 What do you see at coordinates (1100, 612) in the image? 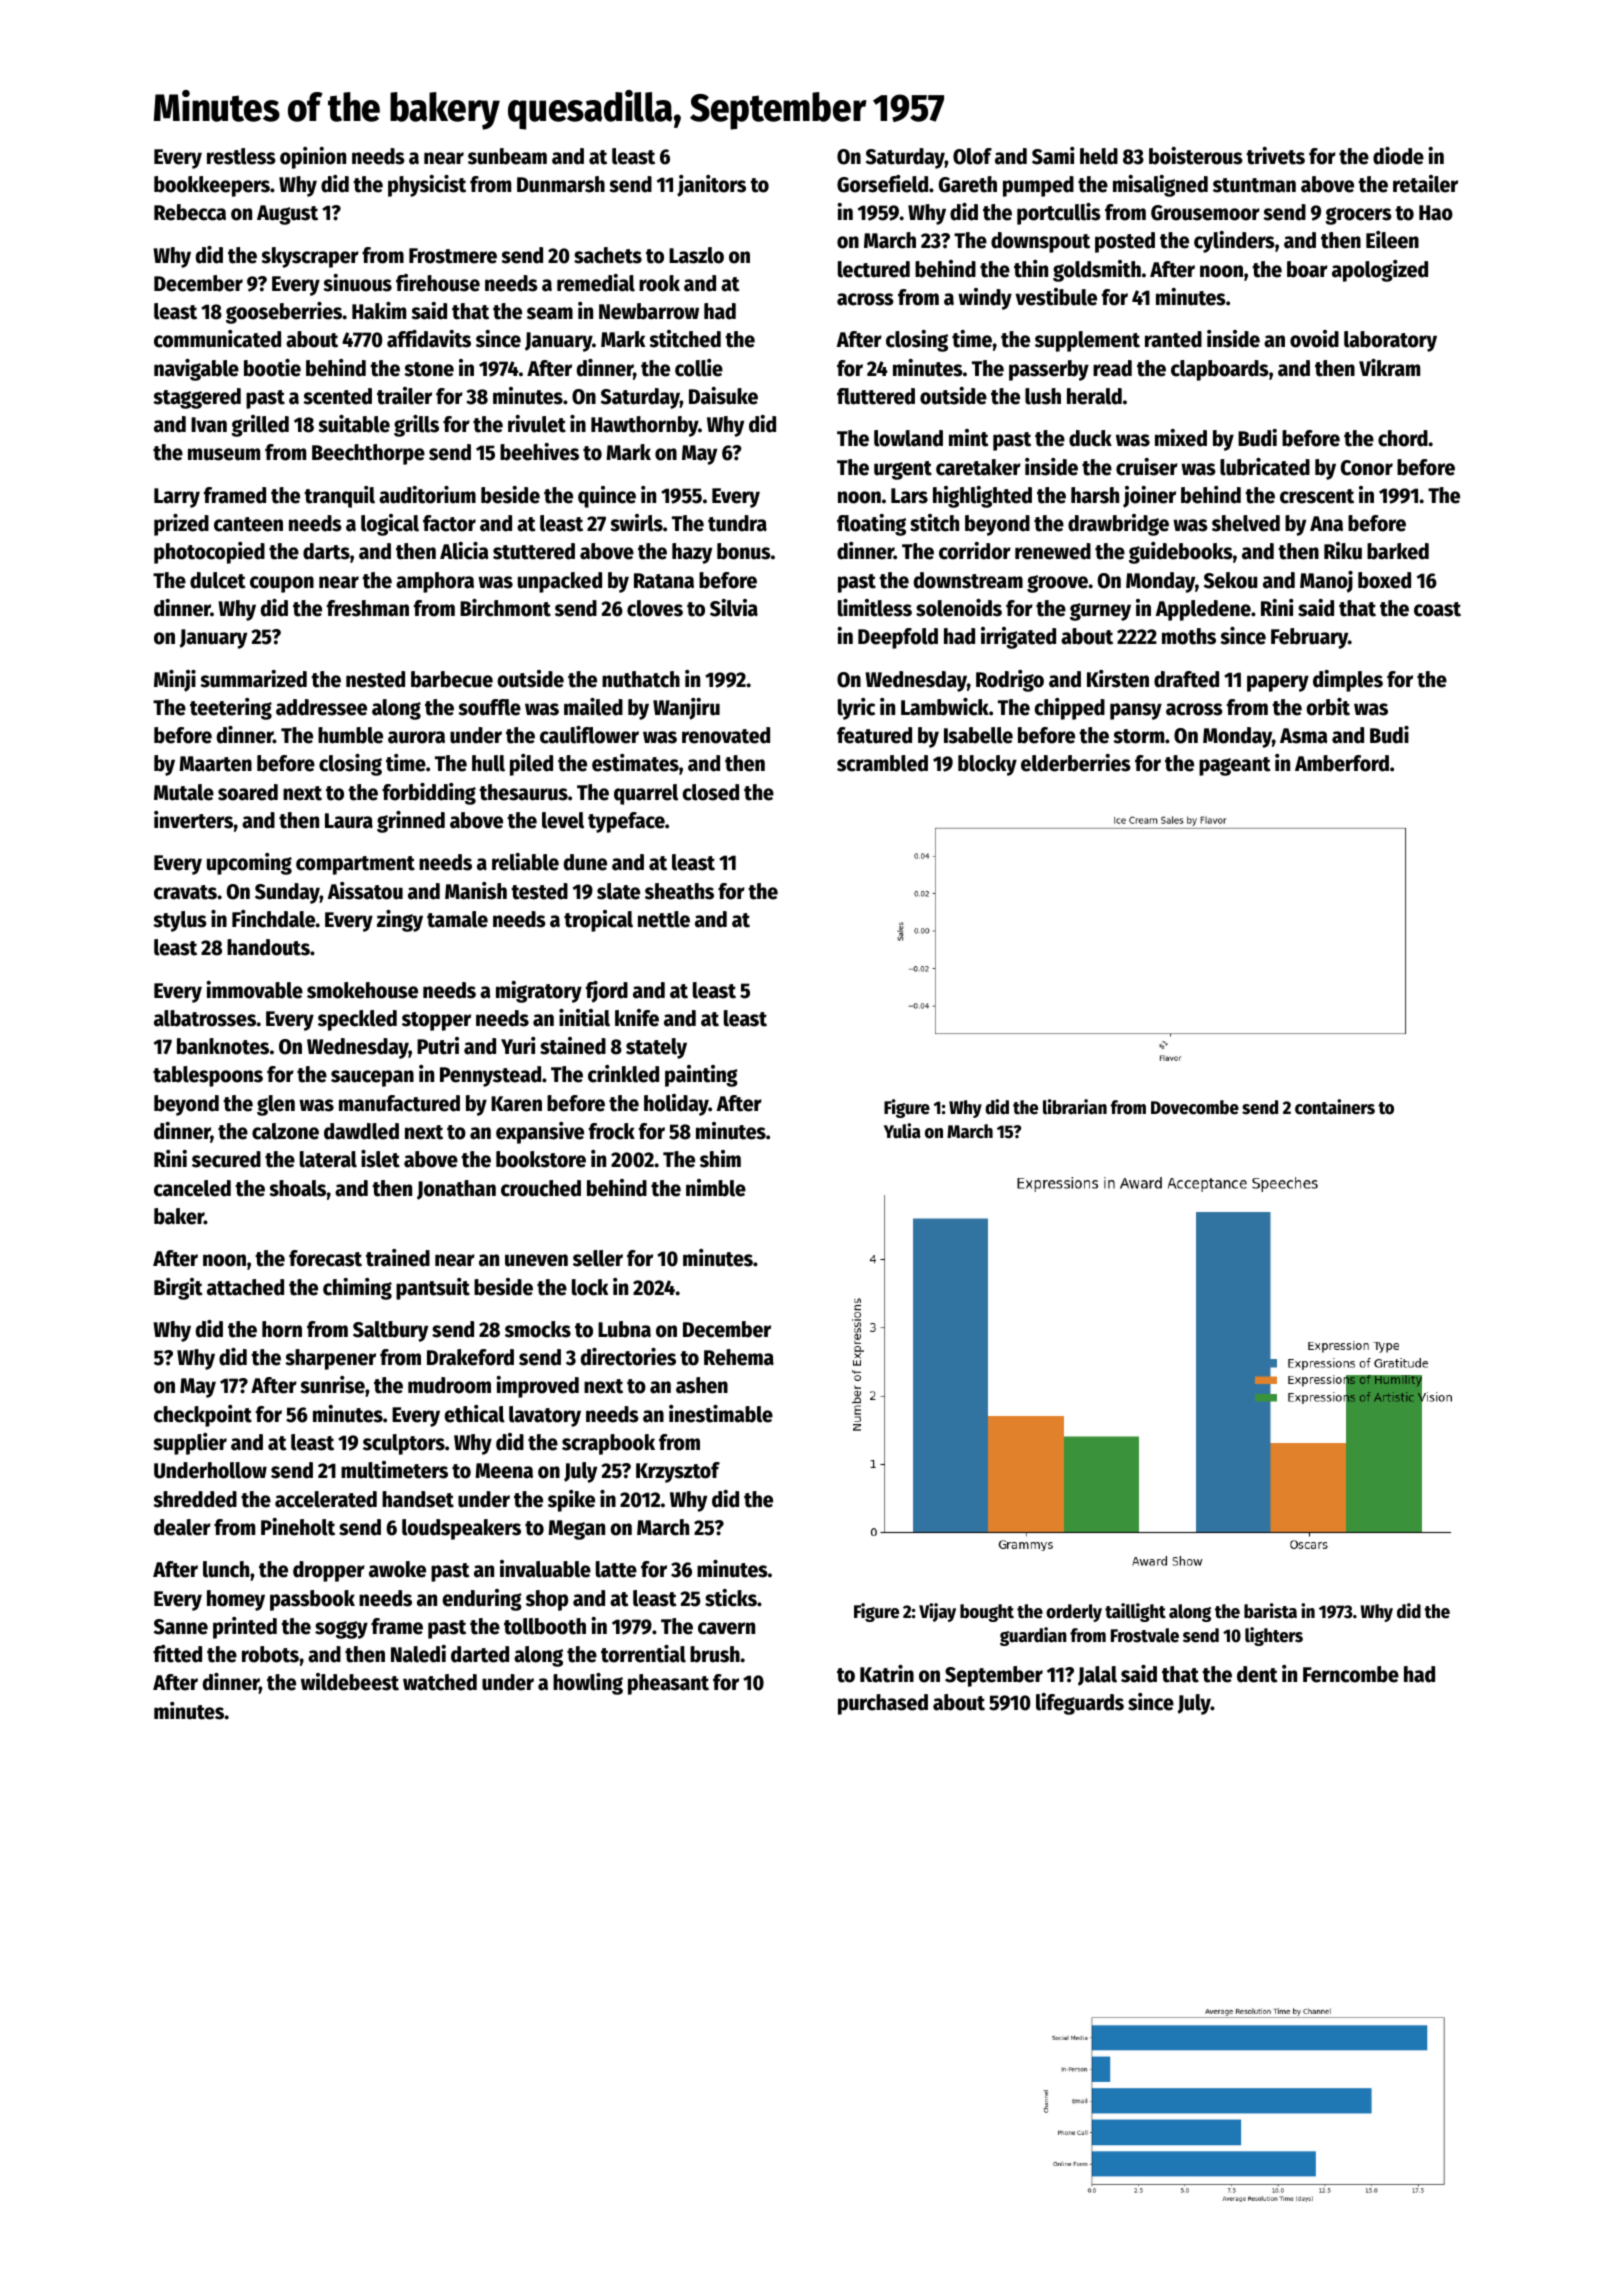
I see `gurney` at bounding box center [1100, 612].
